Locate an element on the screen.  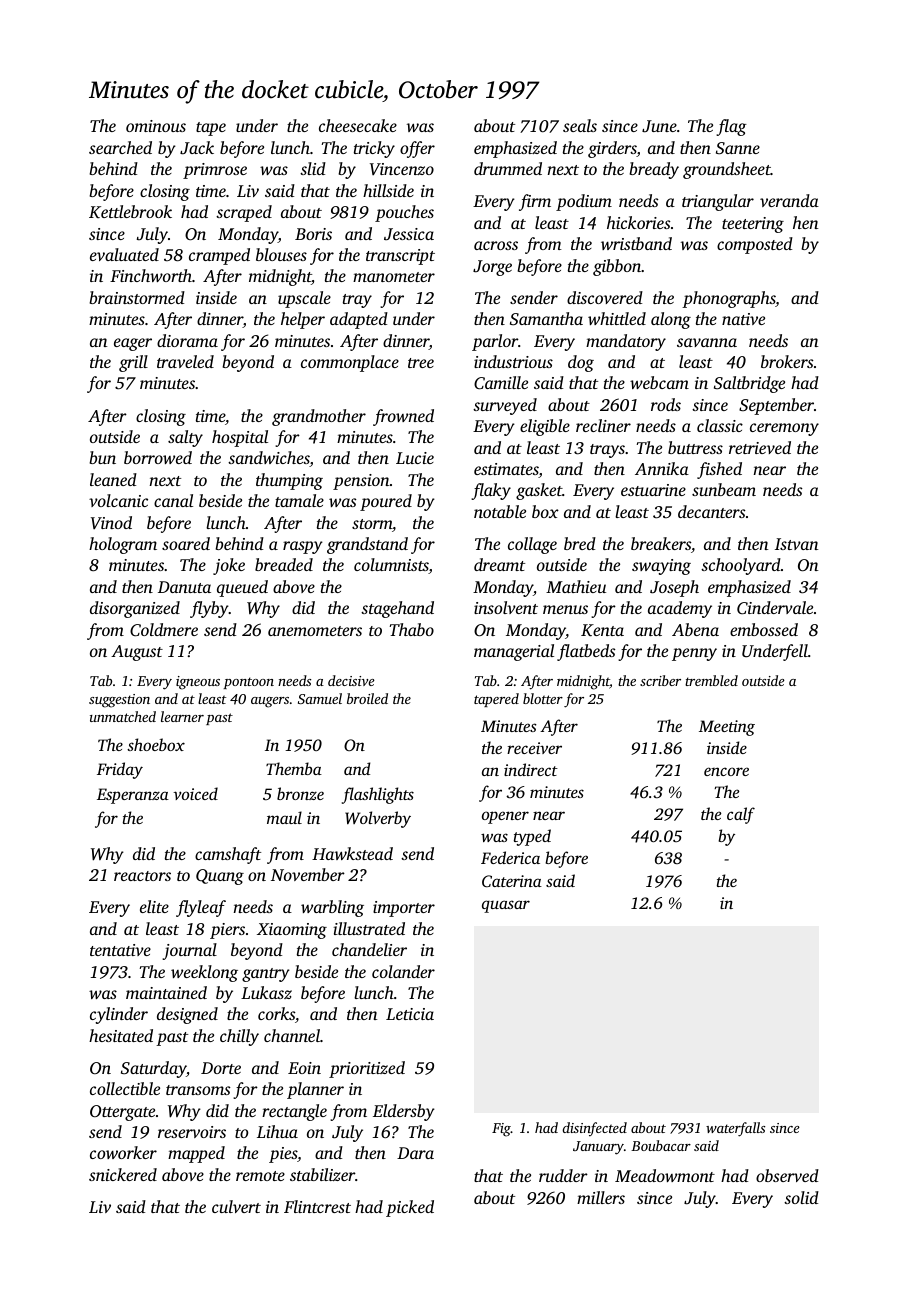
waterfalls is located at coordinates (735, 1129).
